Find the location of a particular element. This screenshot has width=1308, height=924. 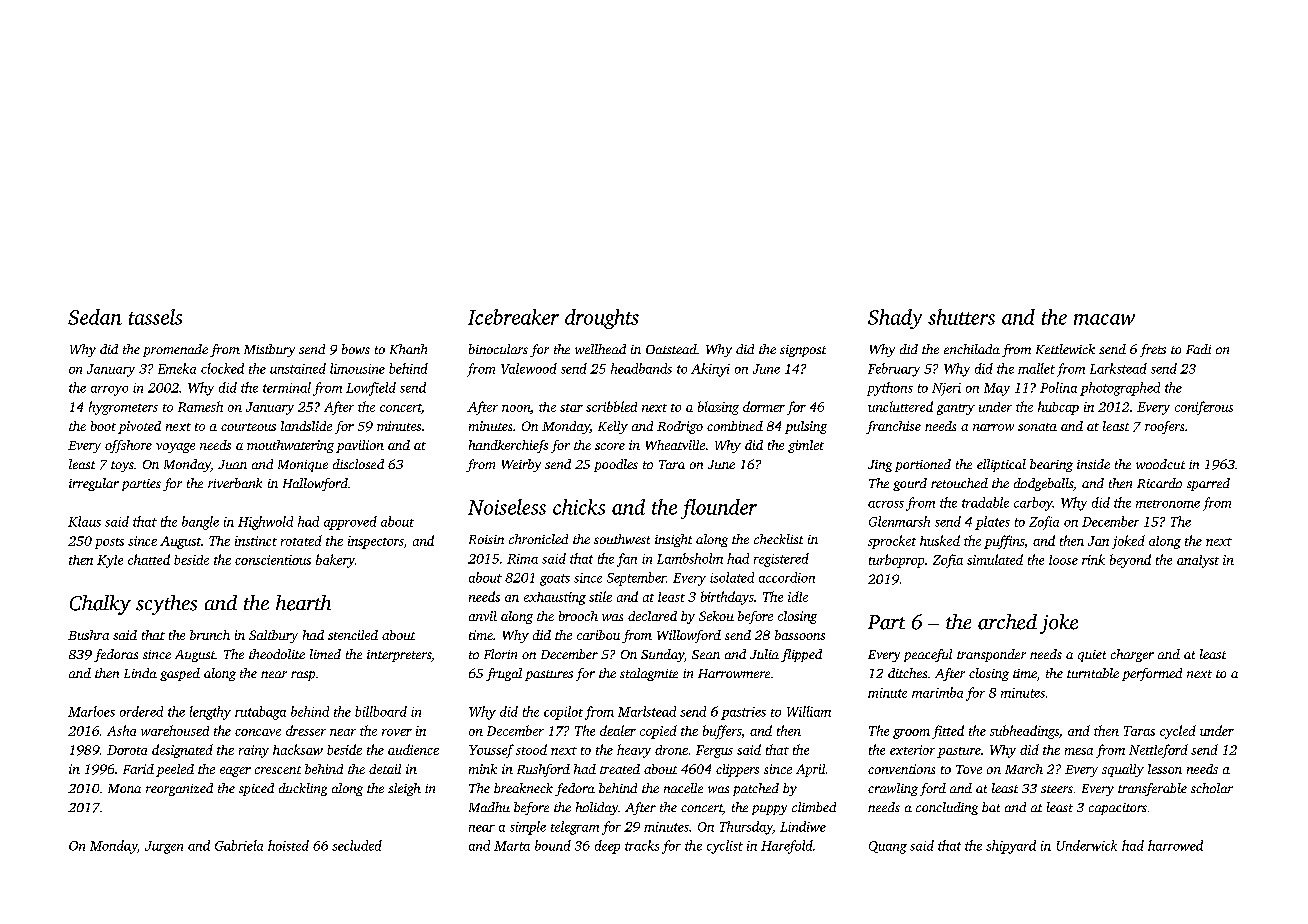

transferable is located at coordinates (1152, 789).
